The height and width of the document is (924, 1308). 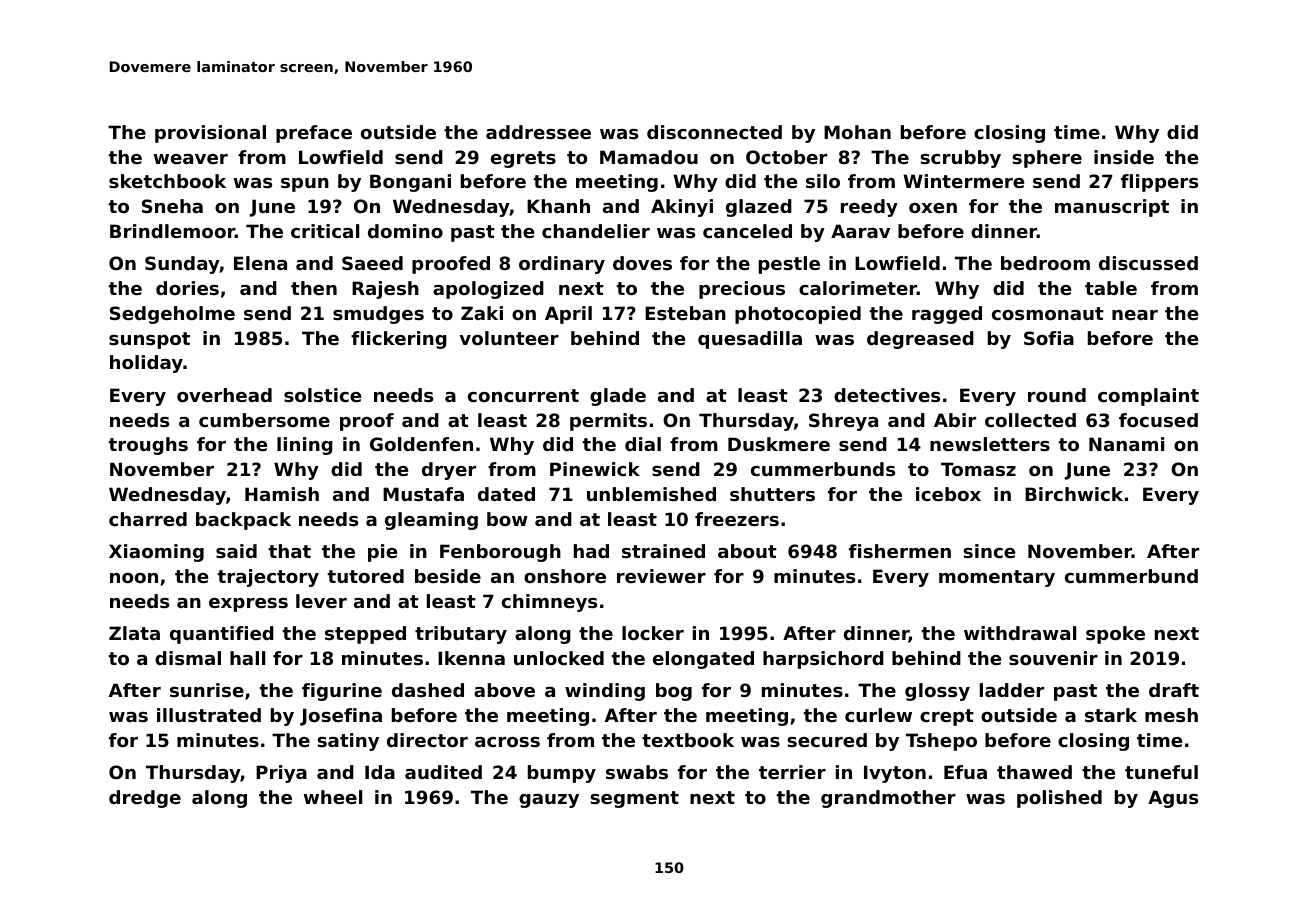 What do you see at coordinates (857, 132) in the document?
I see `Mohan` at bounding box center [857, 132].
